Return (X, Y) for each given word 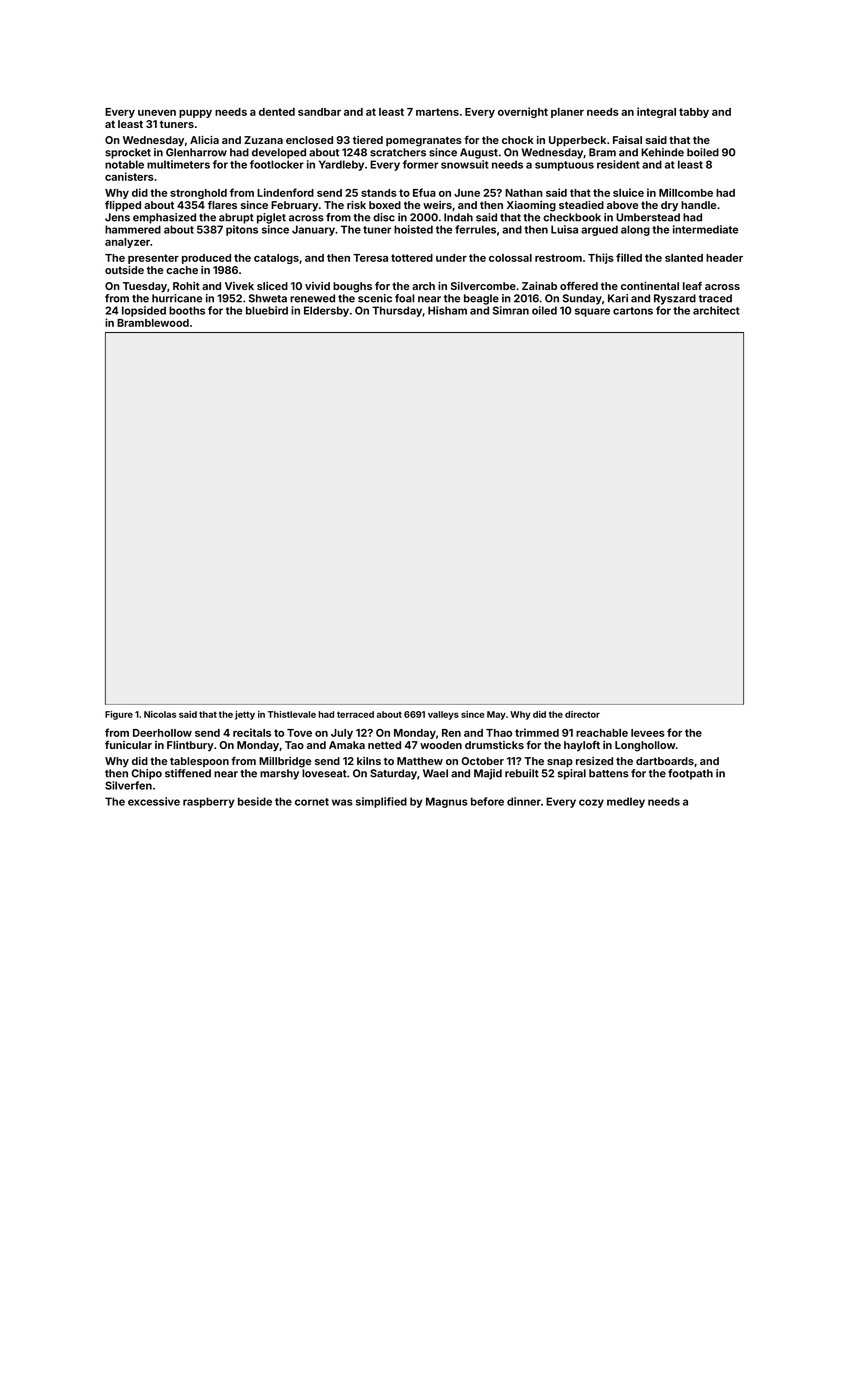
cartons (633, 311)
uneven (157, 113)
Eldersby (326, 311)
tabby (694, 113)
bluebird (267, 310)
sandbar (319, 112)
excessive (154, 801)
